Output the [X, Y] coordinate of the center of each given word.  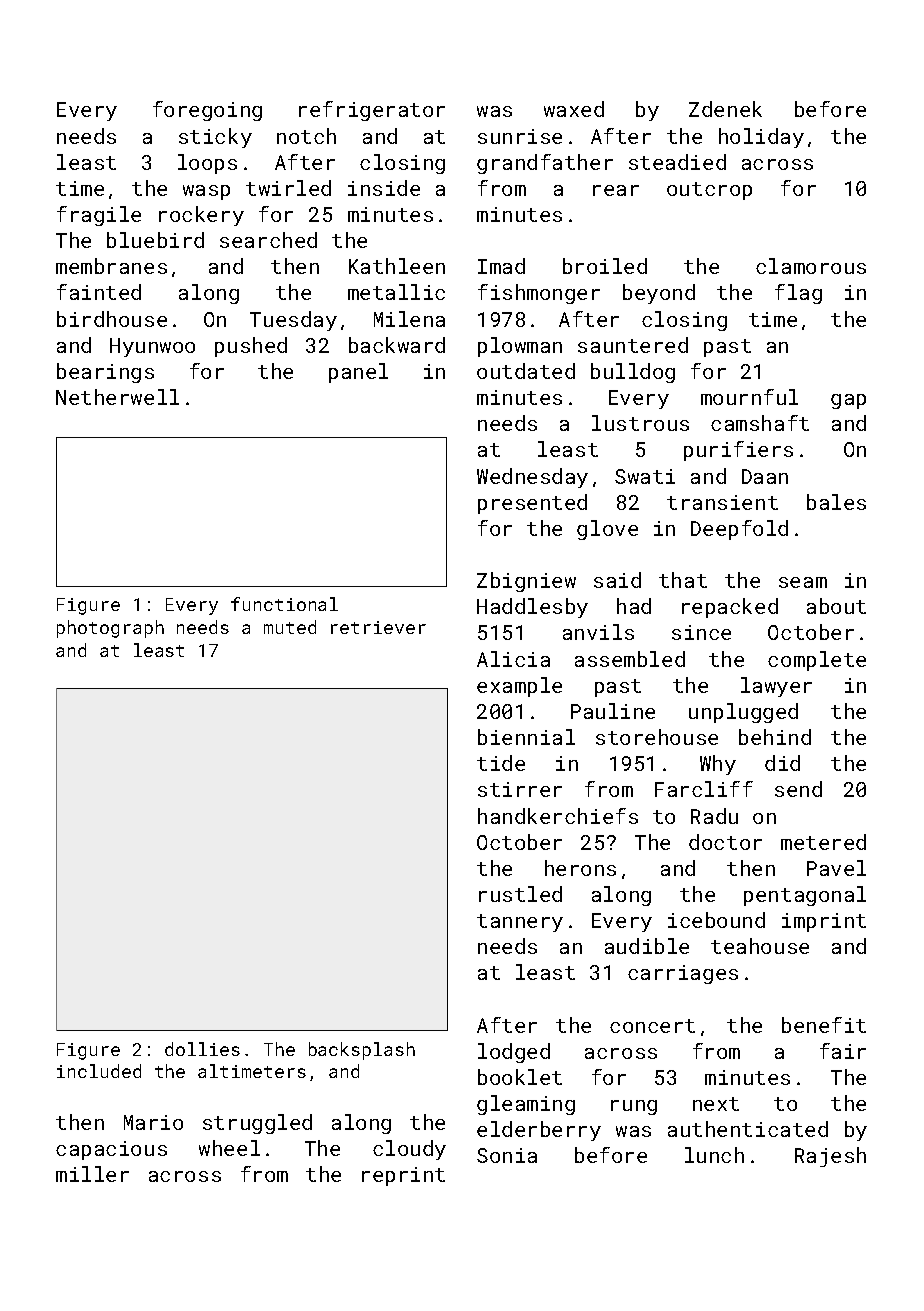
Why [718, 765]
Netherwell [117, 397]
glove [607, 530]
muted [290, 627]
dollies [202, 1049]
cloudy [409, 1150]
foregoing [207, 111]
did [782, 763]
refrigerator [372, 111]
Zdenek [725, 109]
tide [501, 763]
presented [532, 504]
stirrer [520, 789]
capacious [111, 1150]
